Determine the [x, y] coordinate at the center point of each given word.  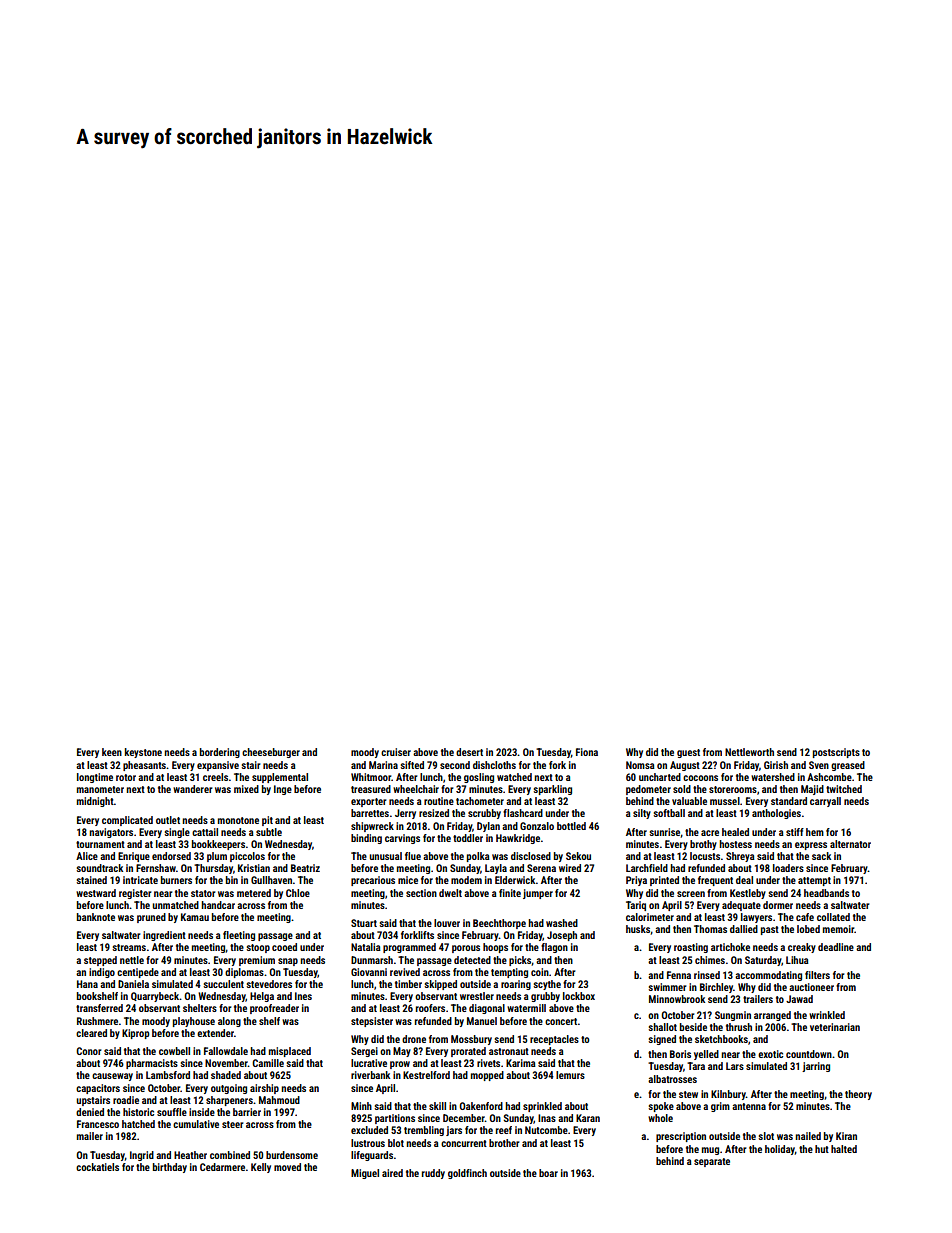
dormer [778, 905]
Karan [588, 1118]
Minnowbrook [677, 999]
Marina [383, 765]
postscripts [836, 753]
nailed [808, 1136]
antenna [749, 1106]
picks [520, 961]
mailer [90, 1136]
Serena [541, 868]
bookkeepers [218, 845]
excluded [369, 1130]
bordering [220, 753]
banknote [96, 917]
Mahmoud [279, 1100]
